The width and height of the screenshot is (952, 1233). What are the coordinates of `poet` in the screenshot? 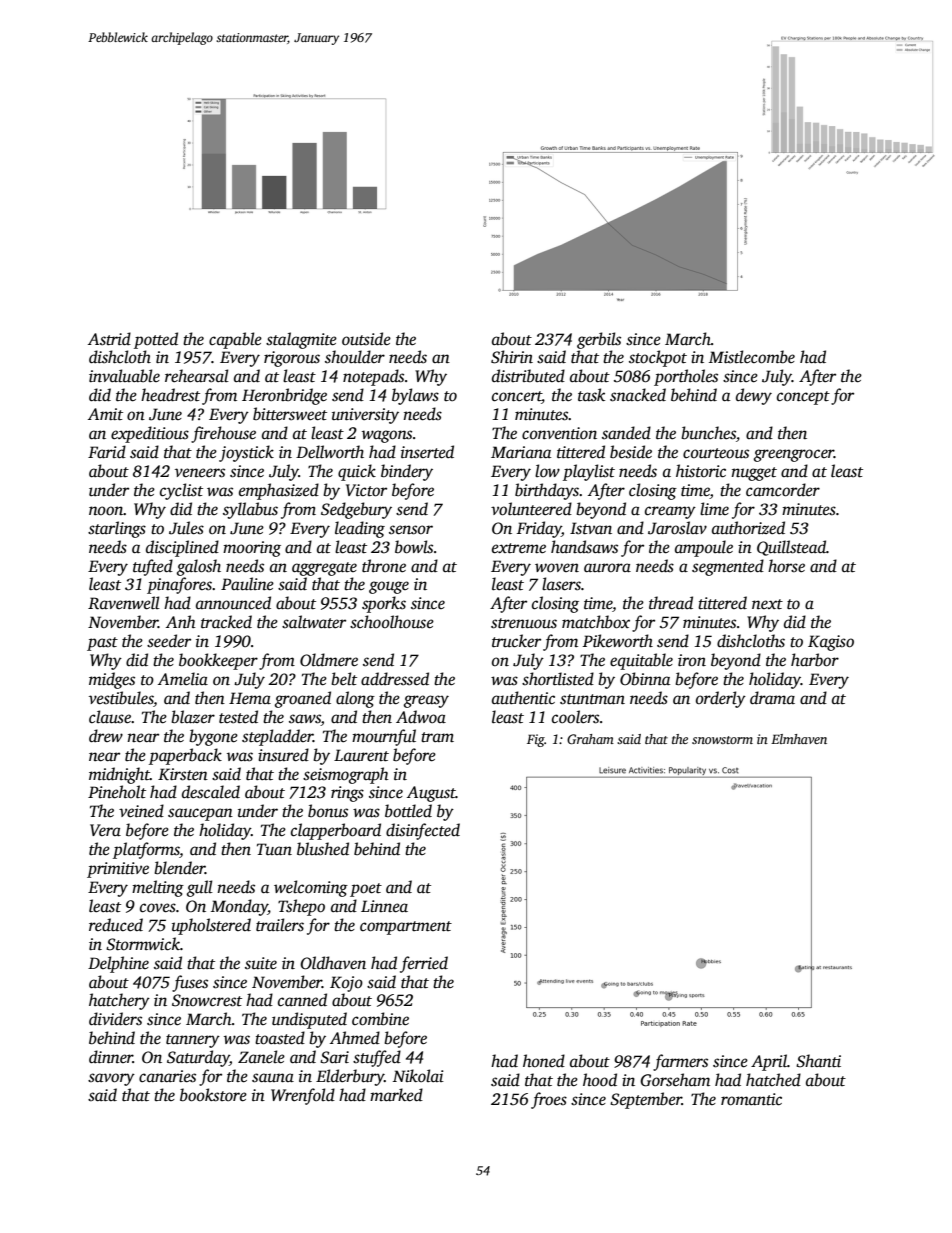 It's located at (366, 890).
